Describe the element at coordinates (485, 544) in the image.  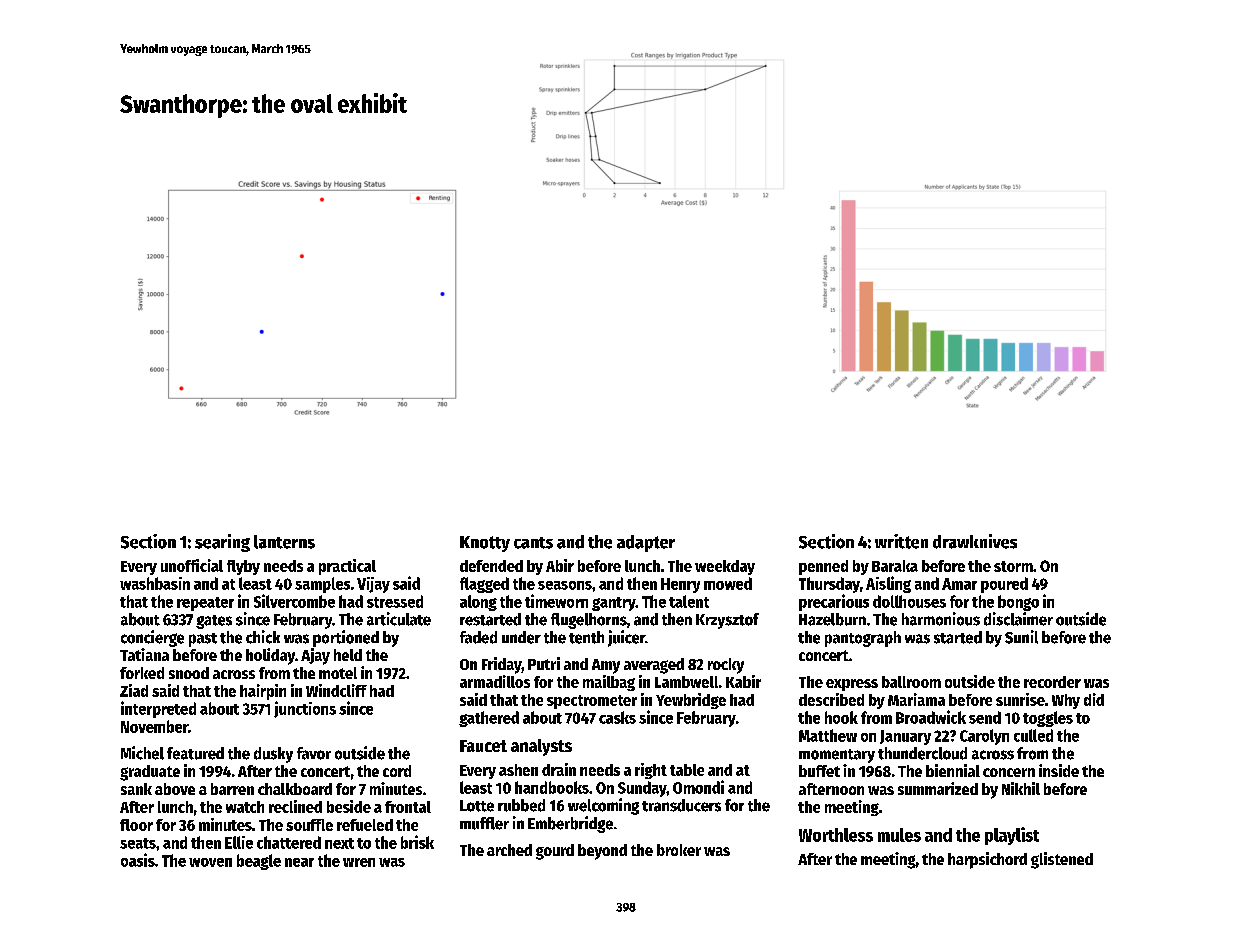
I see `Knotty` at that location.
